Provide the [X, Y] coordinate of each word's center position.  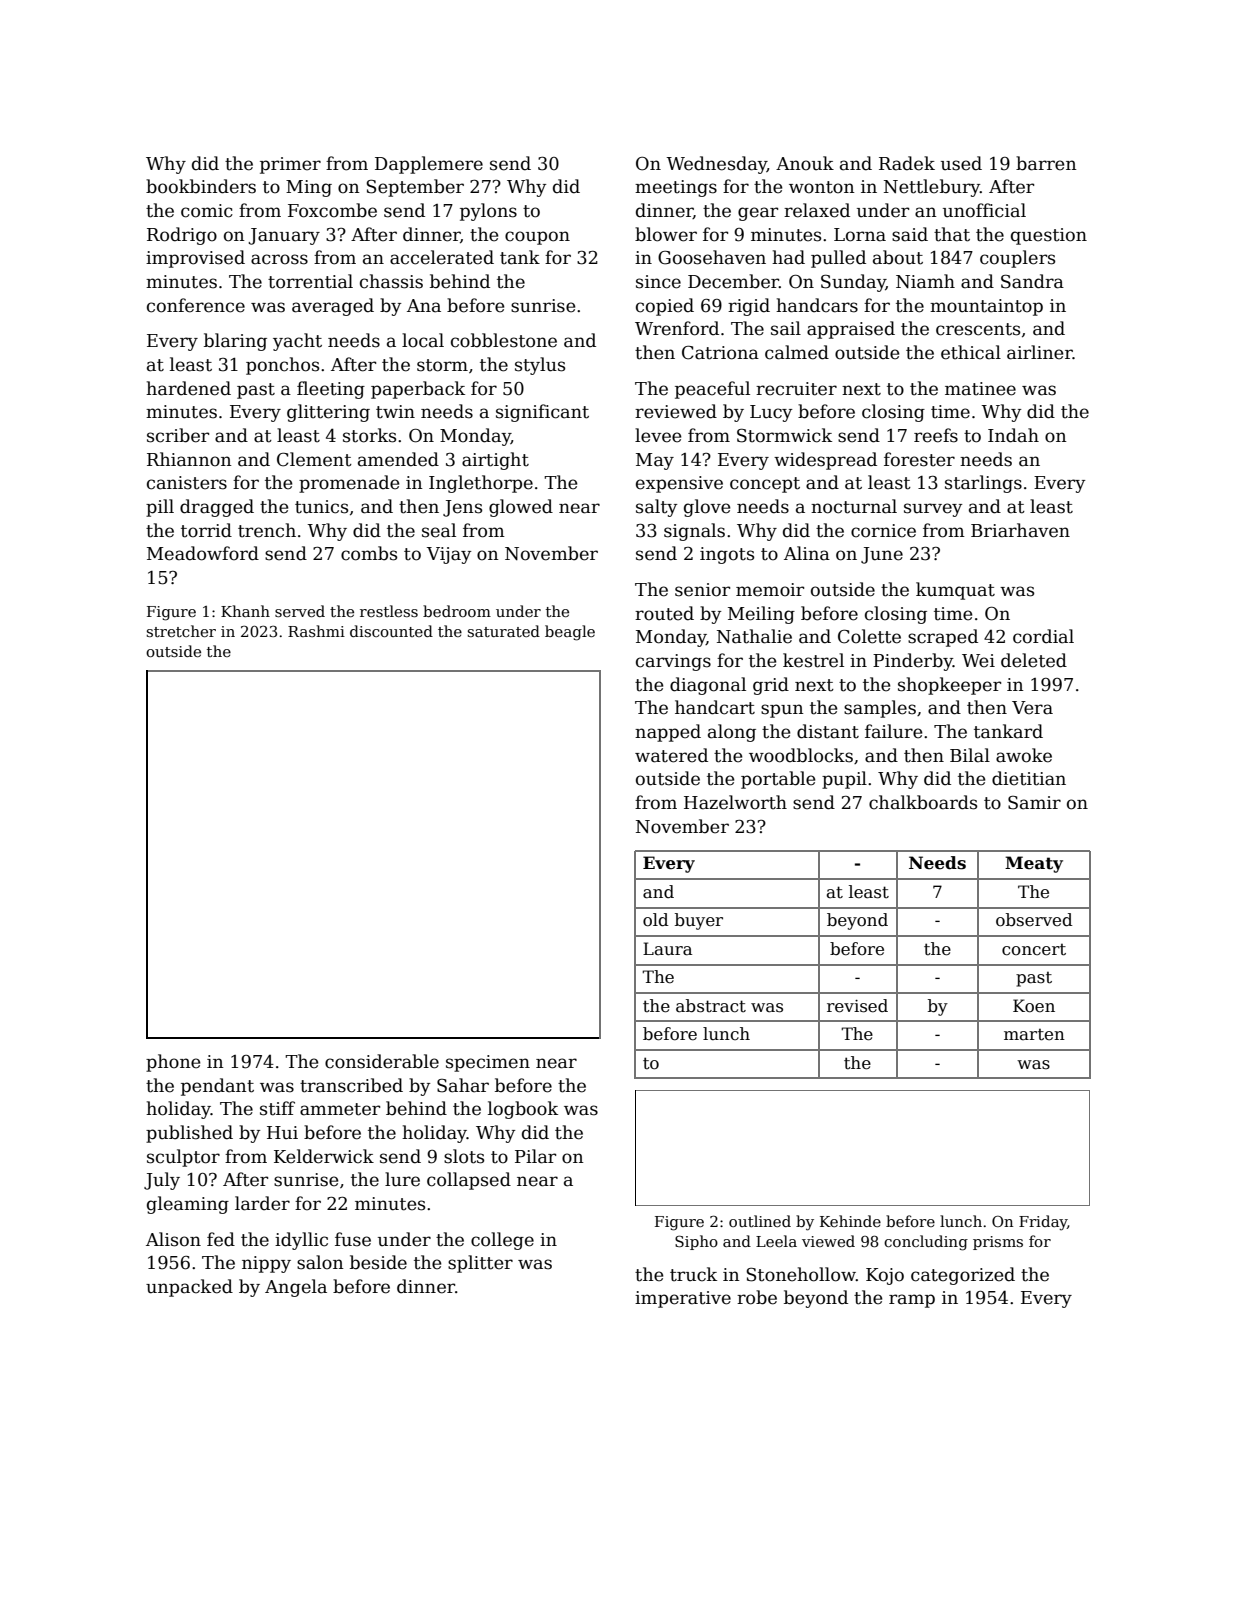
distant [828, 731]
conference [196, 305]
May [655, 461]
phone [173, 1063]
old [656, 920]
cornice [883, 531]
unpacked [189, 1288]
